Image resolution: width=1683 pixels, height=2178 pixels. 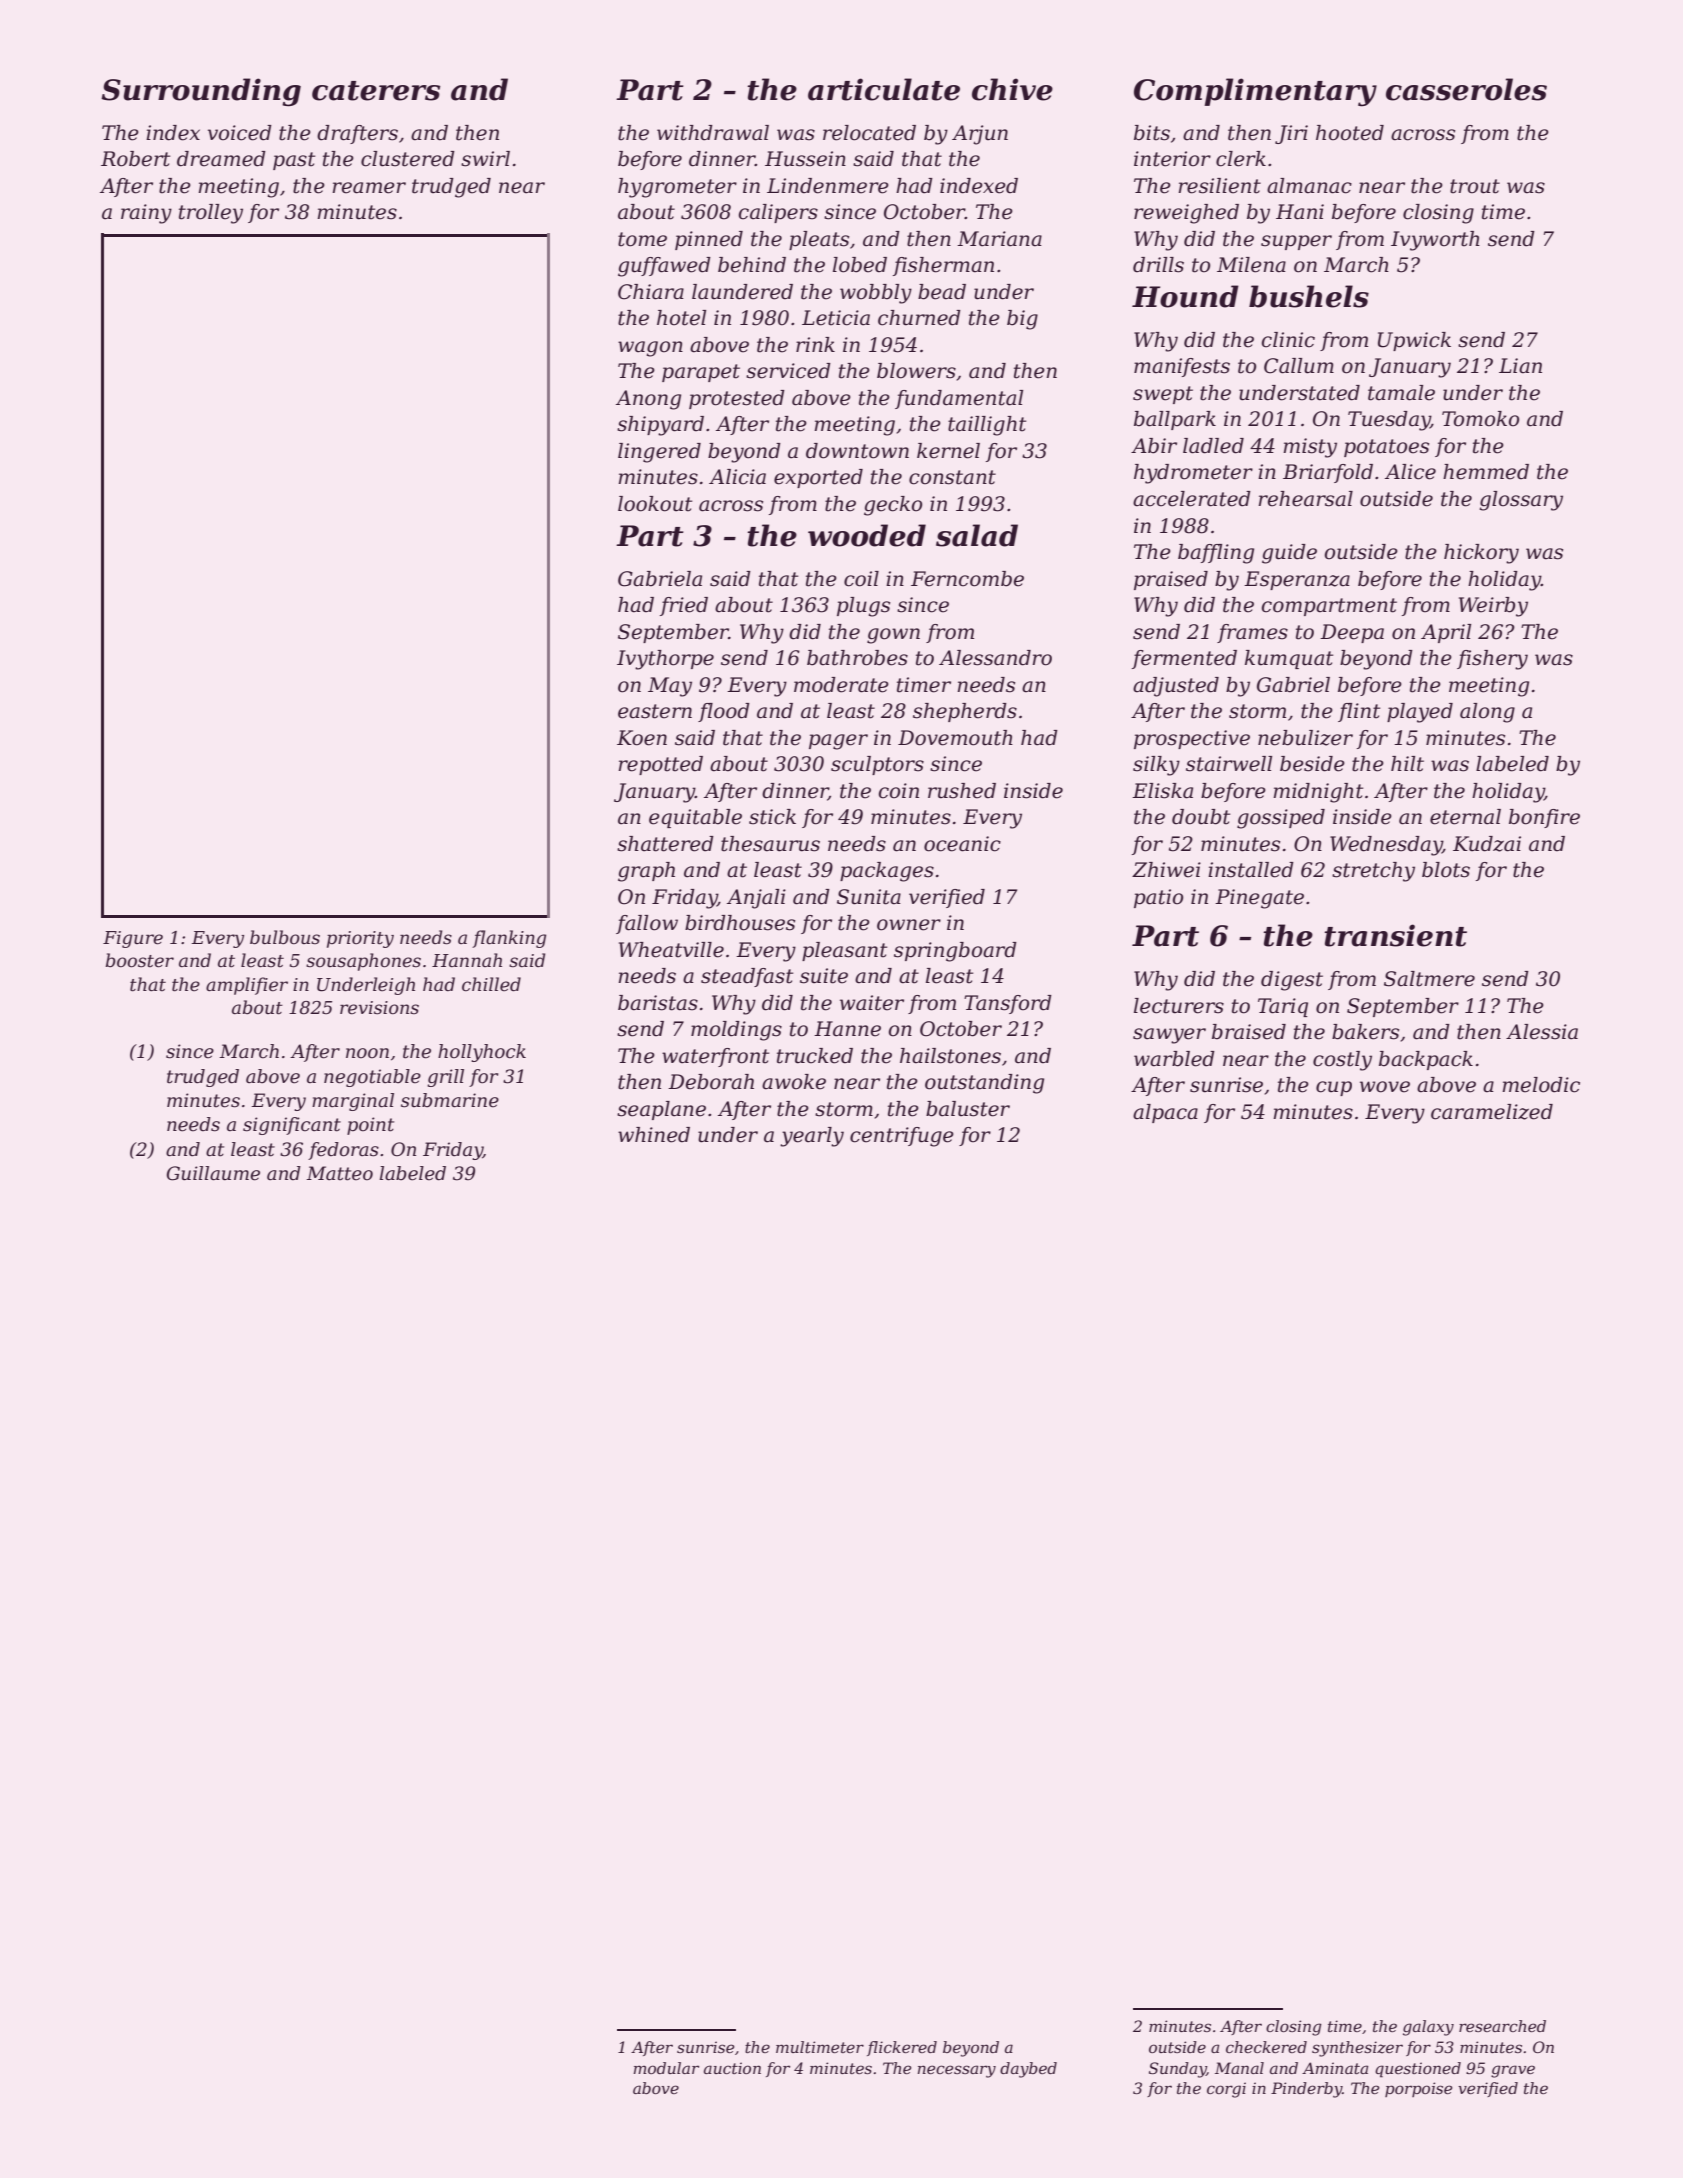 What do you see at coordinates (666, 2068) in the document?
I see `modular` at bounding box center [666, 2068].
